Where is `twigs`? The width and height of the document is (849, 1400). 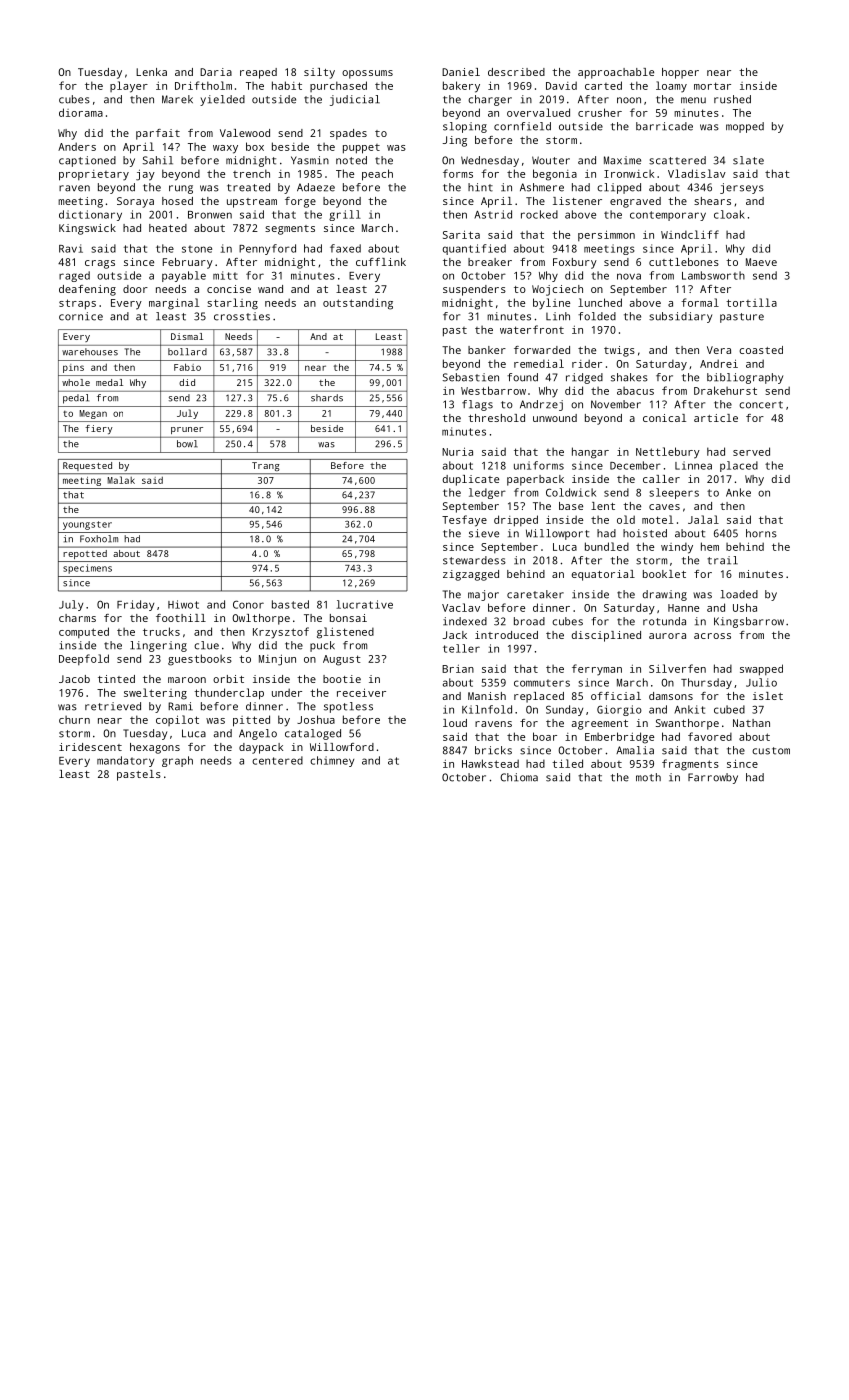
twigs is located at coordinates (619, 351).
